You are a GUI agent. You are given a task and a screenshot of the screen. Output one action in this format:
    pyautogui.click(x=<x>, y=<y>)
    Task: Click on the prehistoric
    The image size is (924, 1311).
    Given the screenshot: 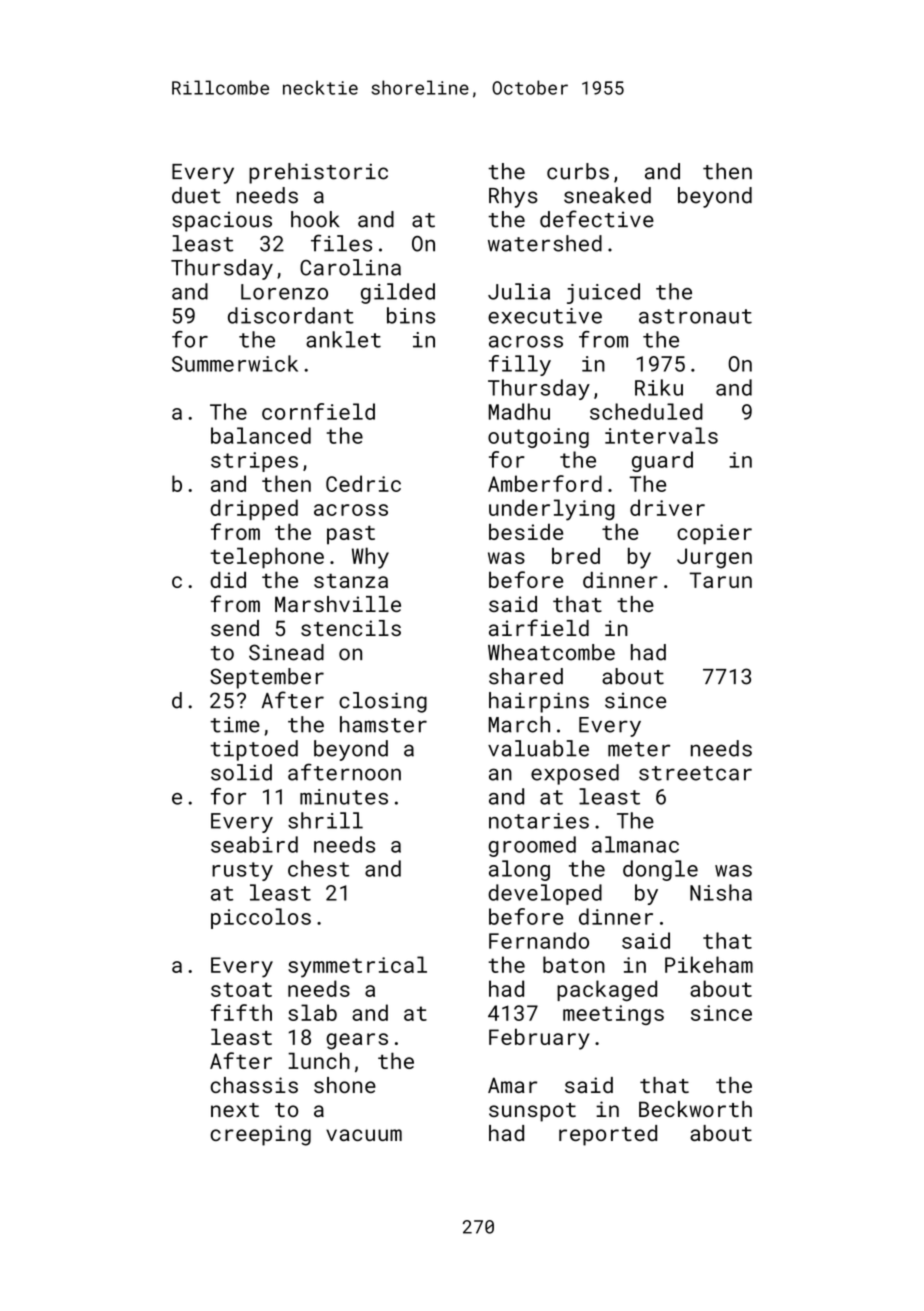 What is the action you would take?
    pyautogui.click(x=318, y=173)
